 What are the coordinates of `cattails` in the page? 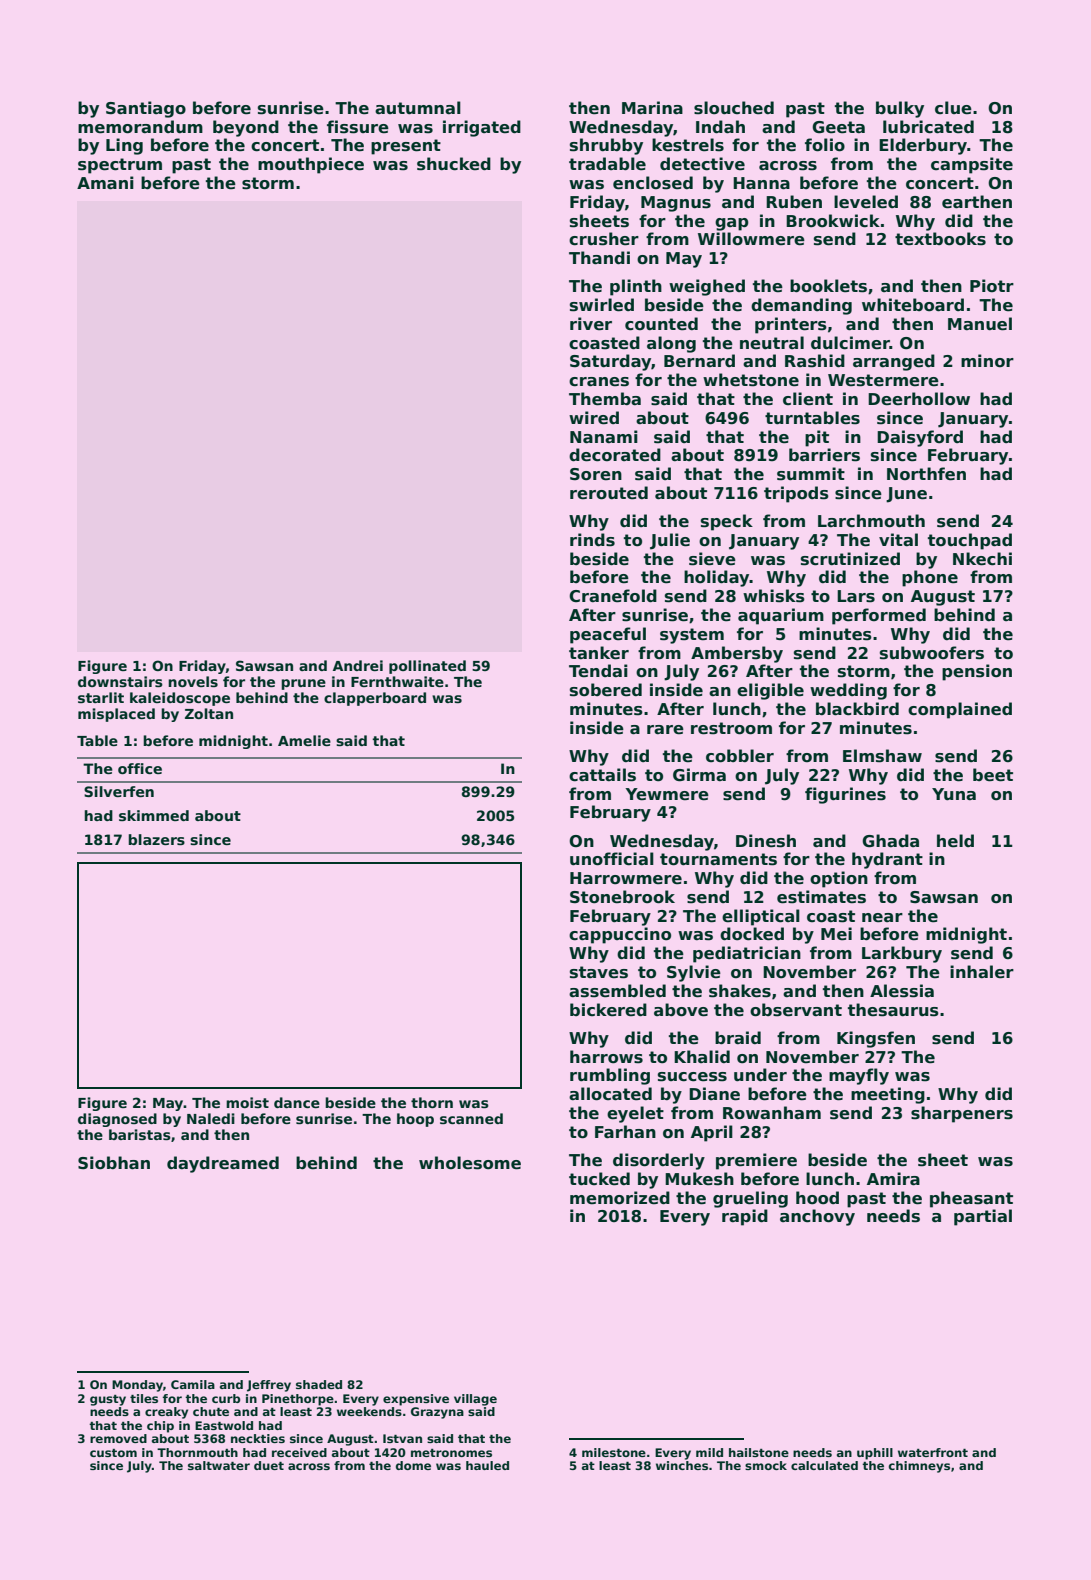 It's located at (602, 775).
